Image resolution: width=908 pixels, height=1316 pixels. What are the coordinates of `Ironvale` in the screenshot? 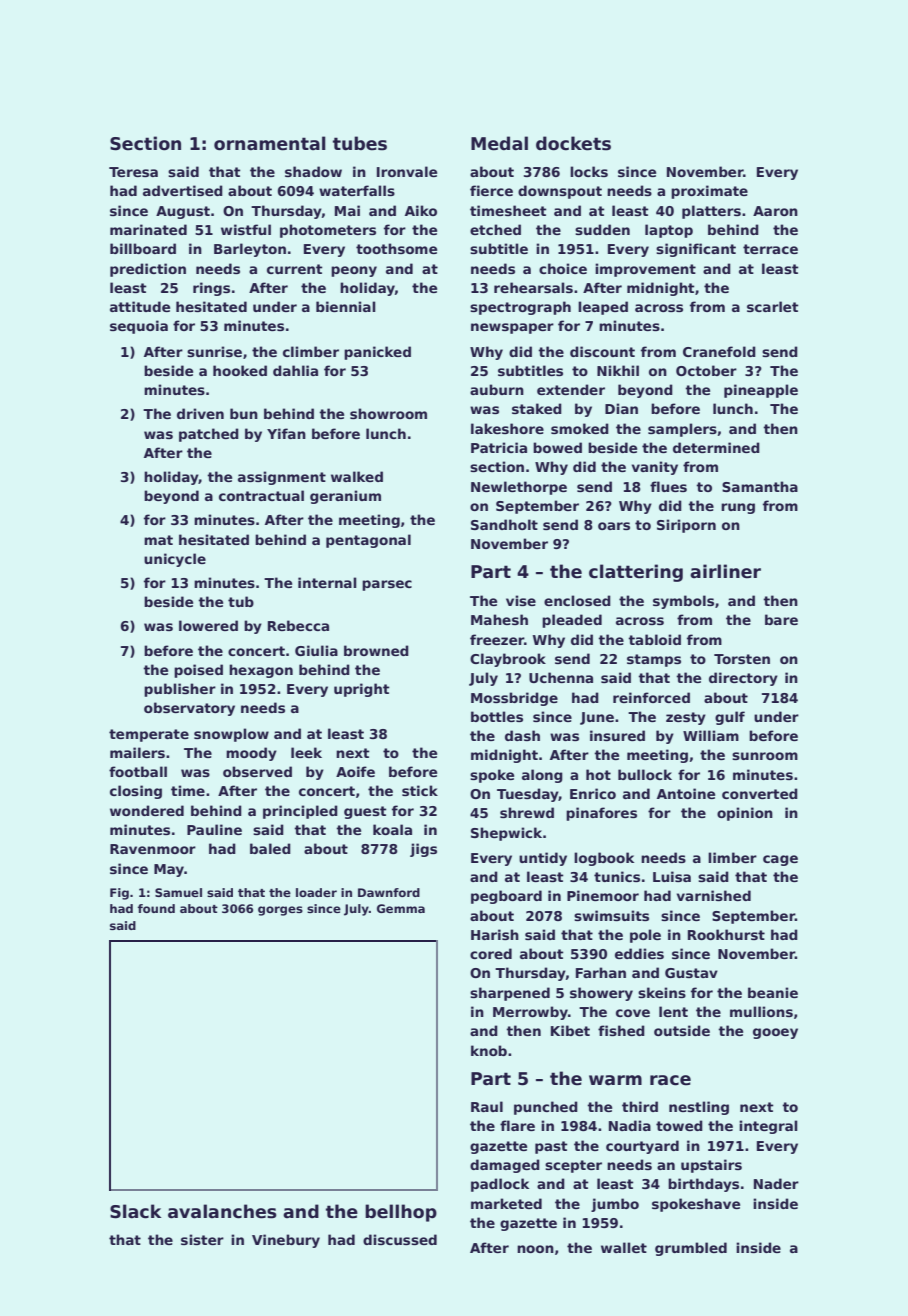 It's located at (407, 171).
